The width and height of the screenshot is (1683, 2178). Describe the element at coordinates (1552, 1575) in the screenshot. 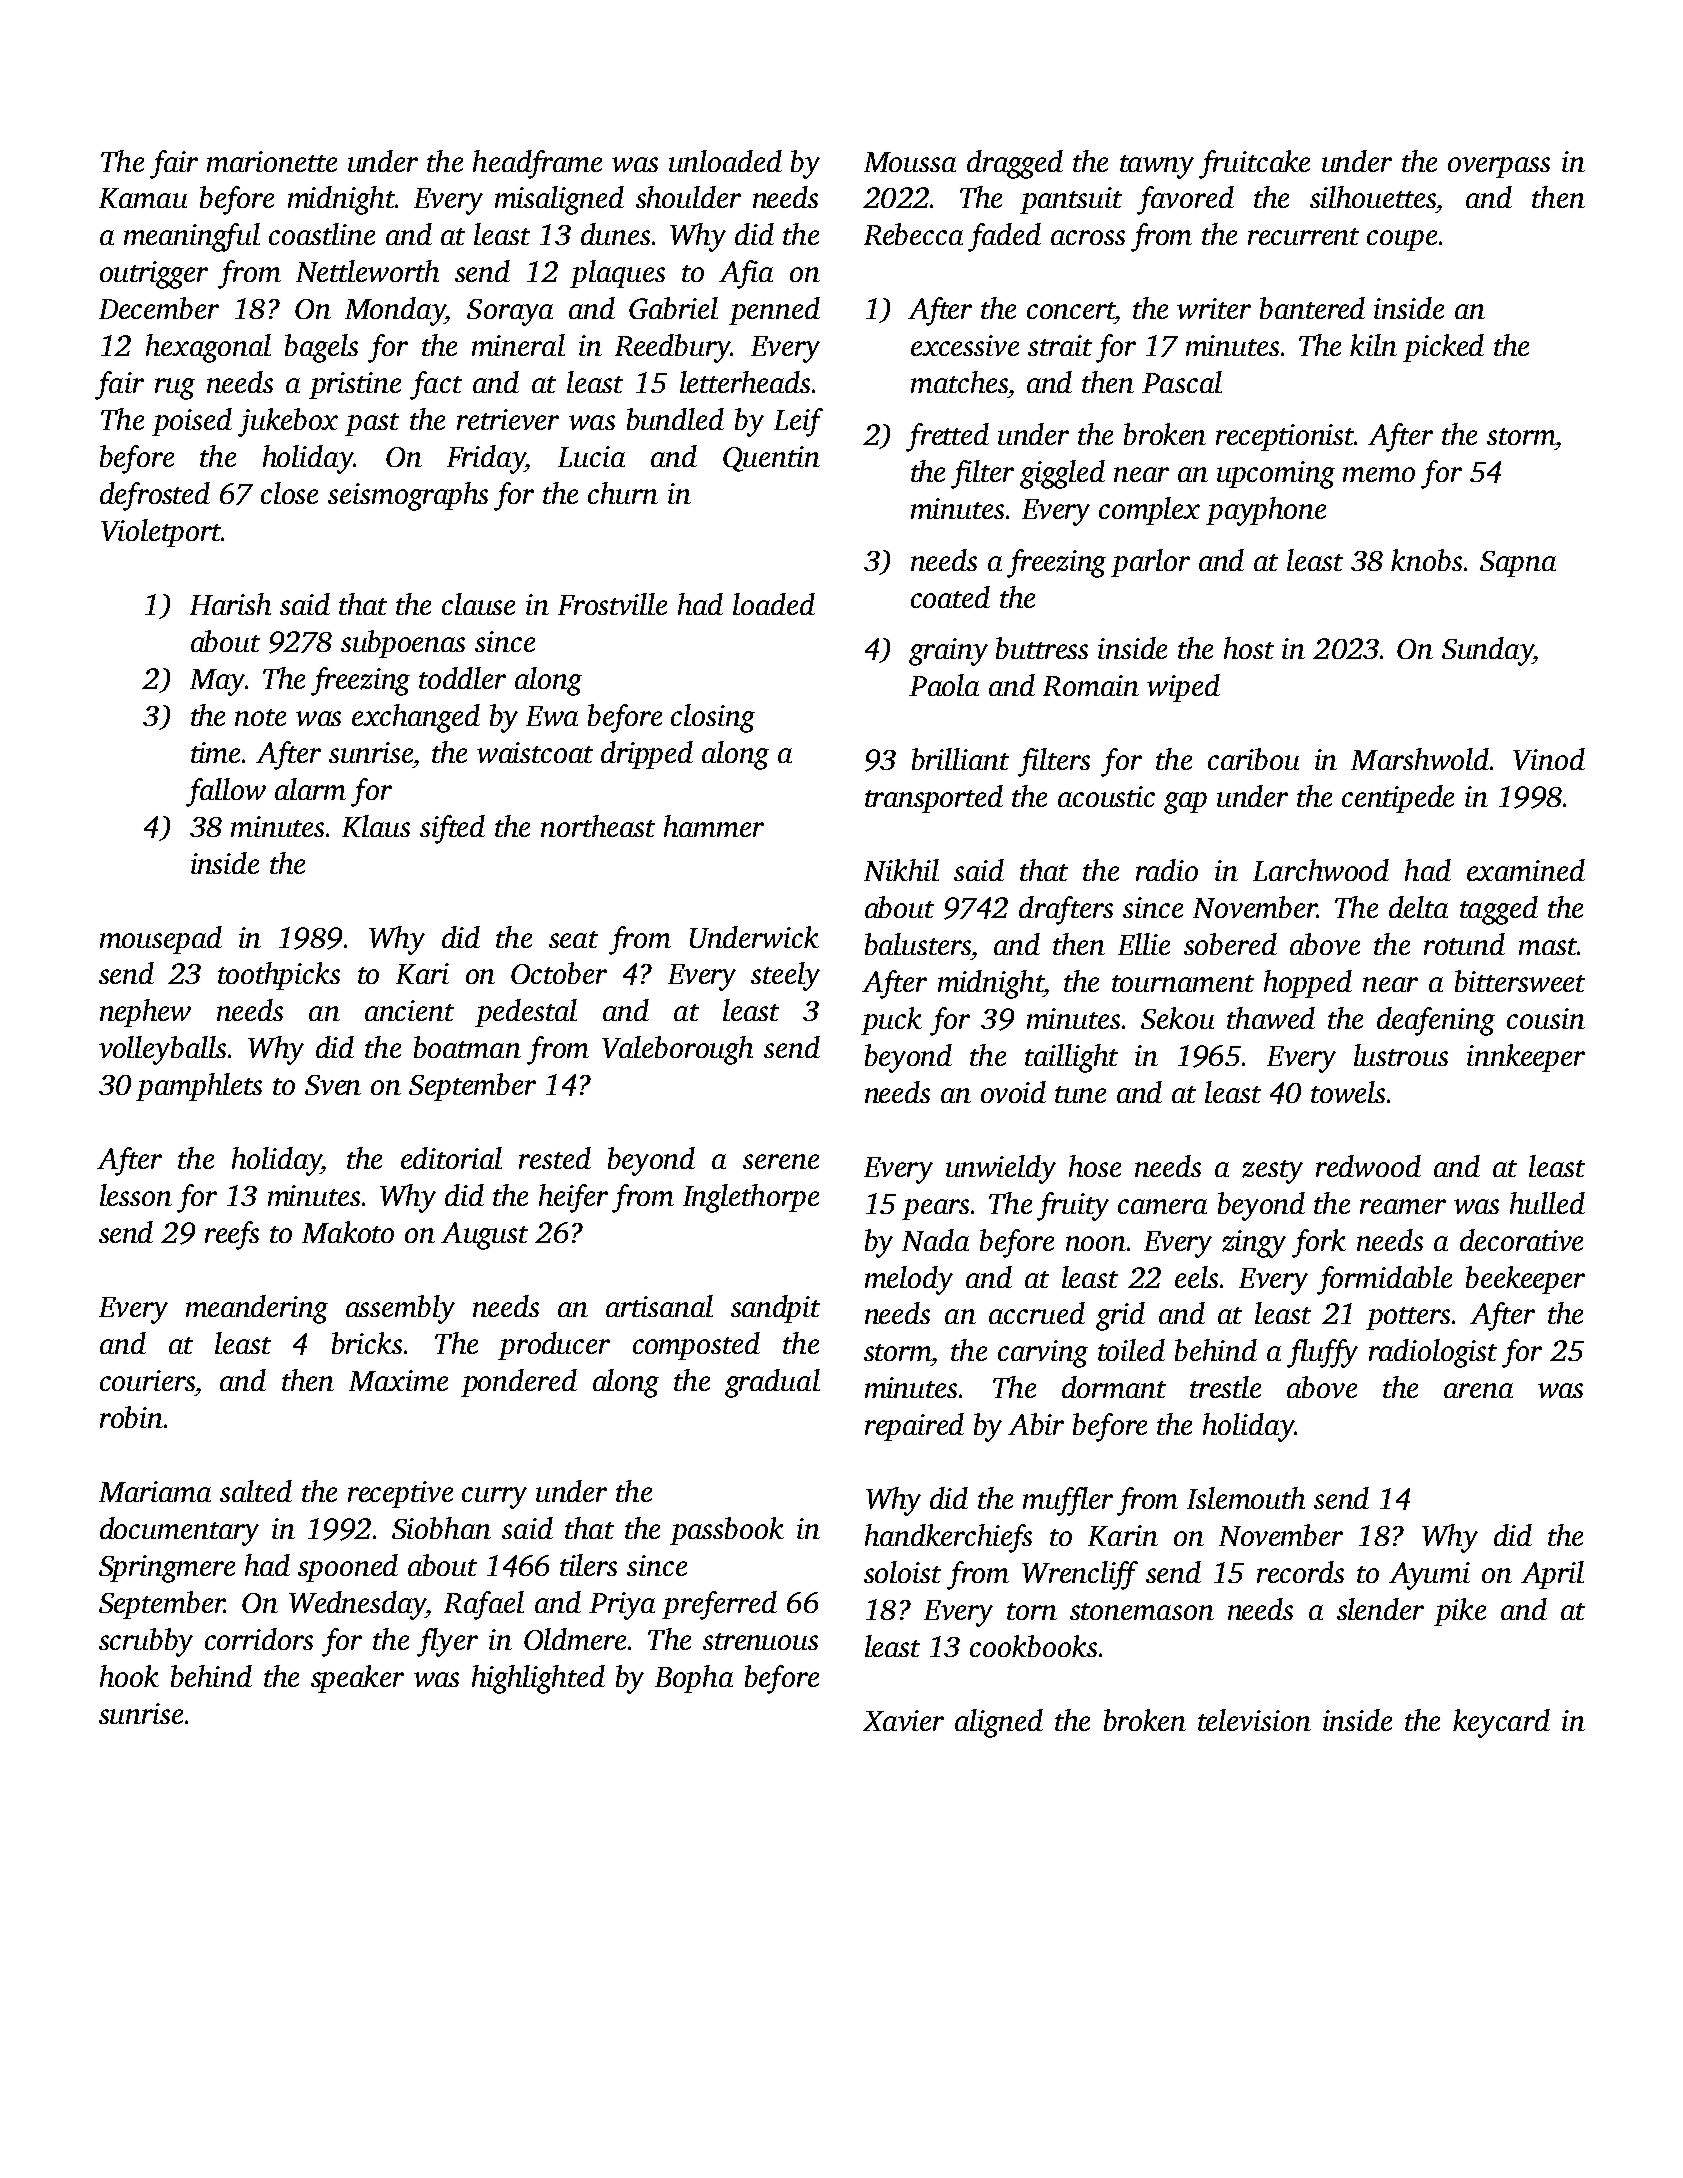

I see `April` at that location.
